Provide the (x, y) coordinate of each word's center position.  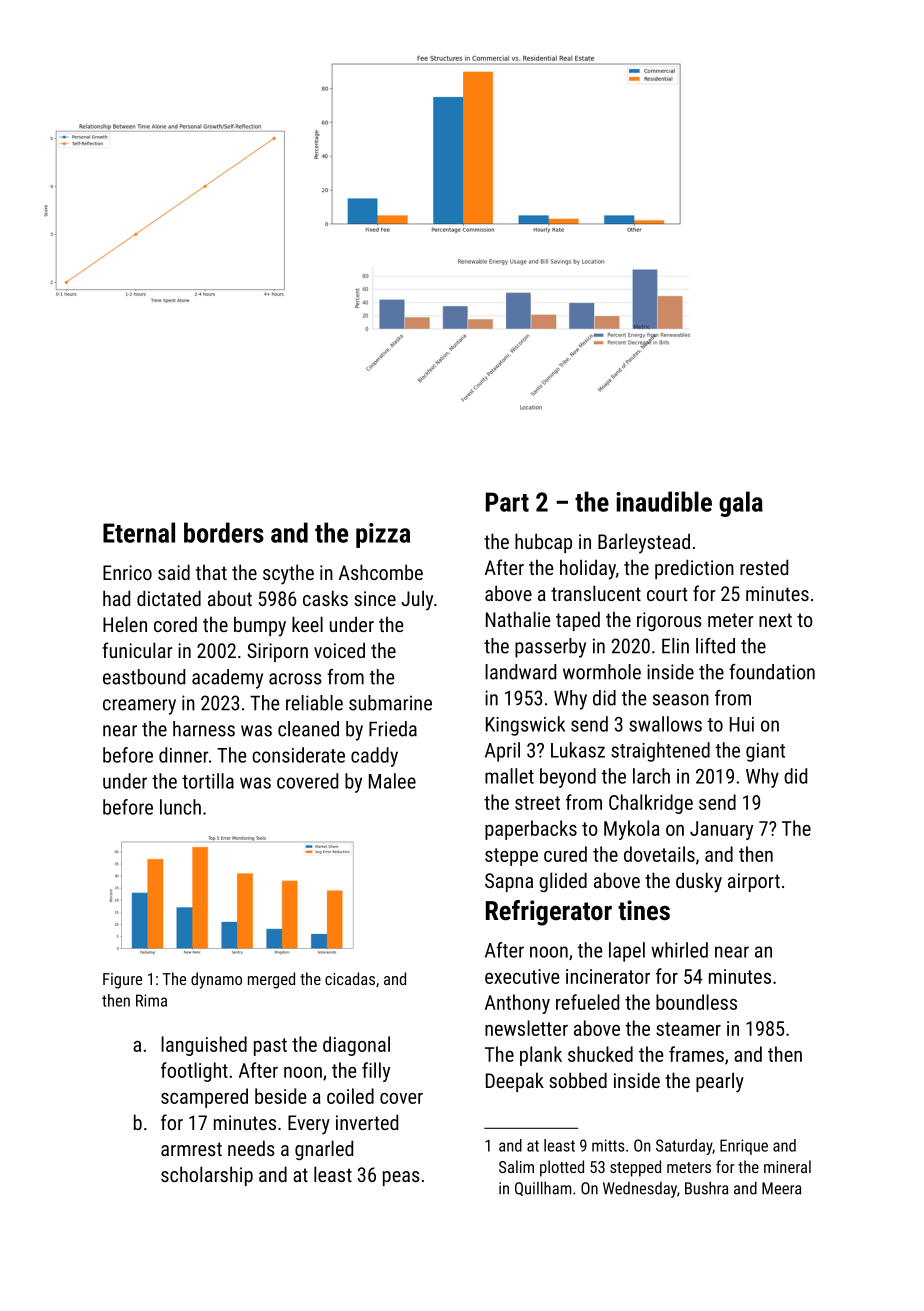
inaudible (664, 501)
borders (224, 532)
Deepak (515, 1082)
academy (227, 679)
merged (271, 980)
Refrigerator (549, 913)
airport (754, 882)
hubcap (543, 543)
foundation (772, 672)
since (375, 598)
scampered (204, 1098)
